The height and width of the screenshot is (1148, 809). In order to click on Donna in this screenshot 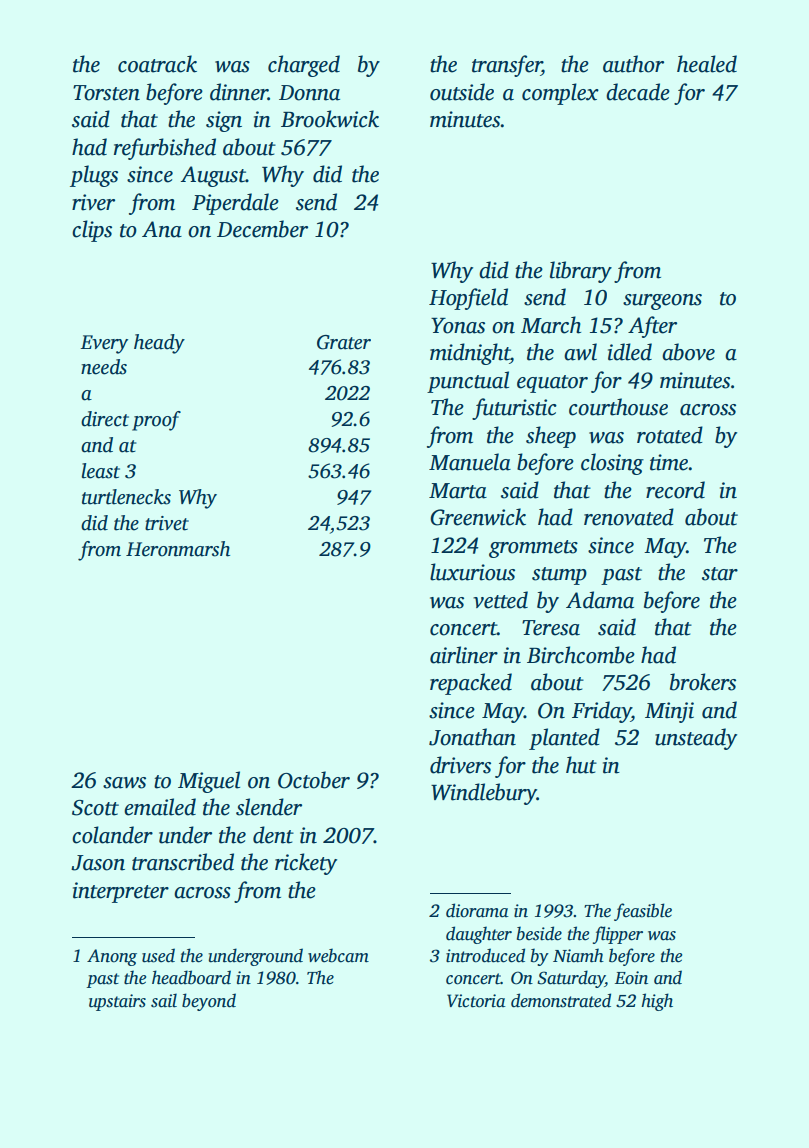, I will do `click(309, 93)`.
